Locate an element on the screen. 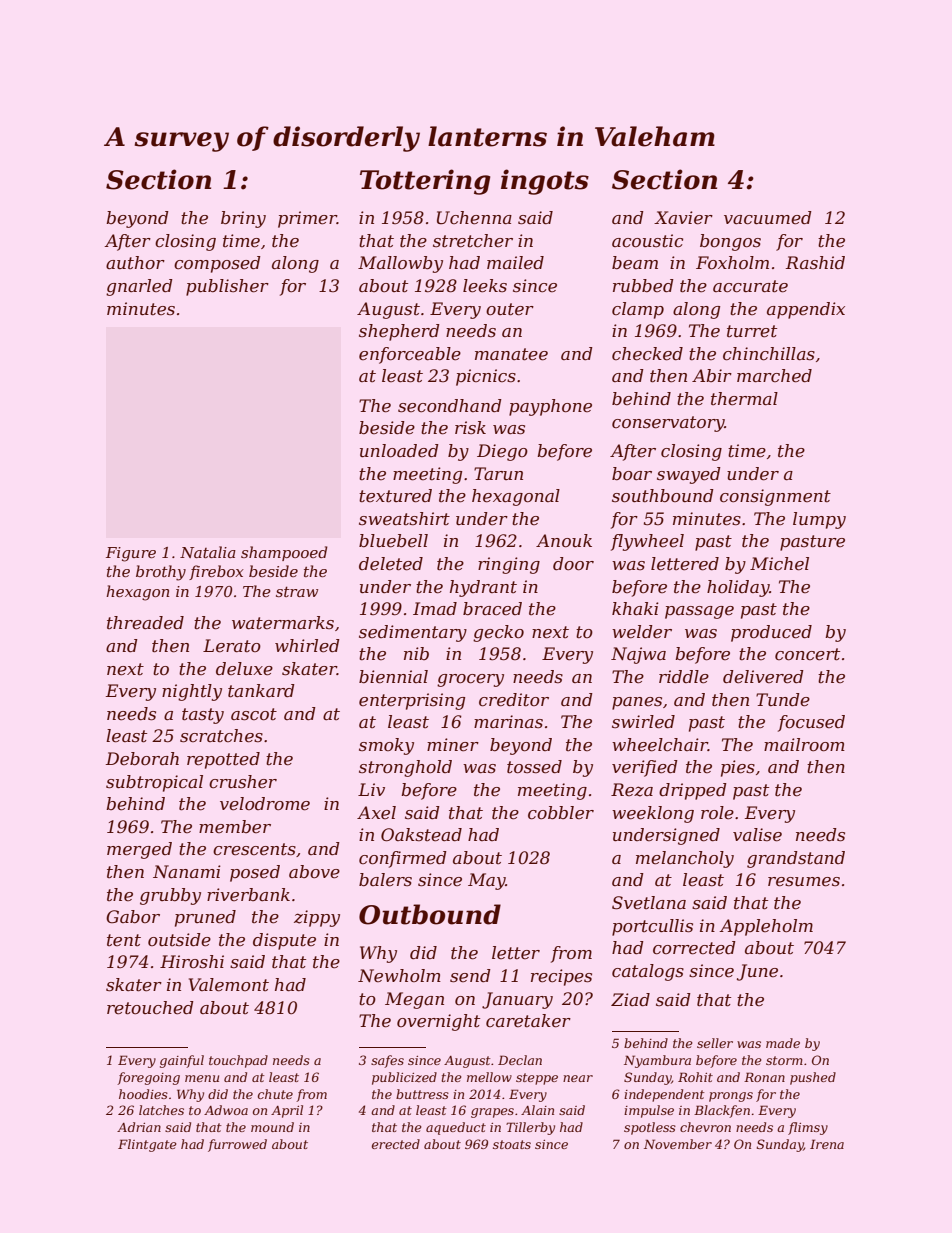  firebox is located at coordinates (216, 572).
